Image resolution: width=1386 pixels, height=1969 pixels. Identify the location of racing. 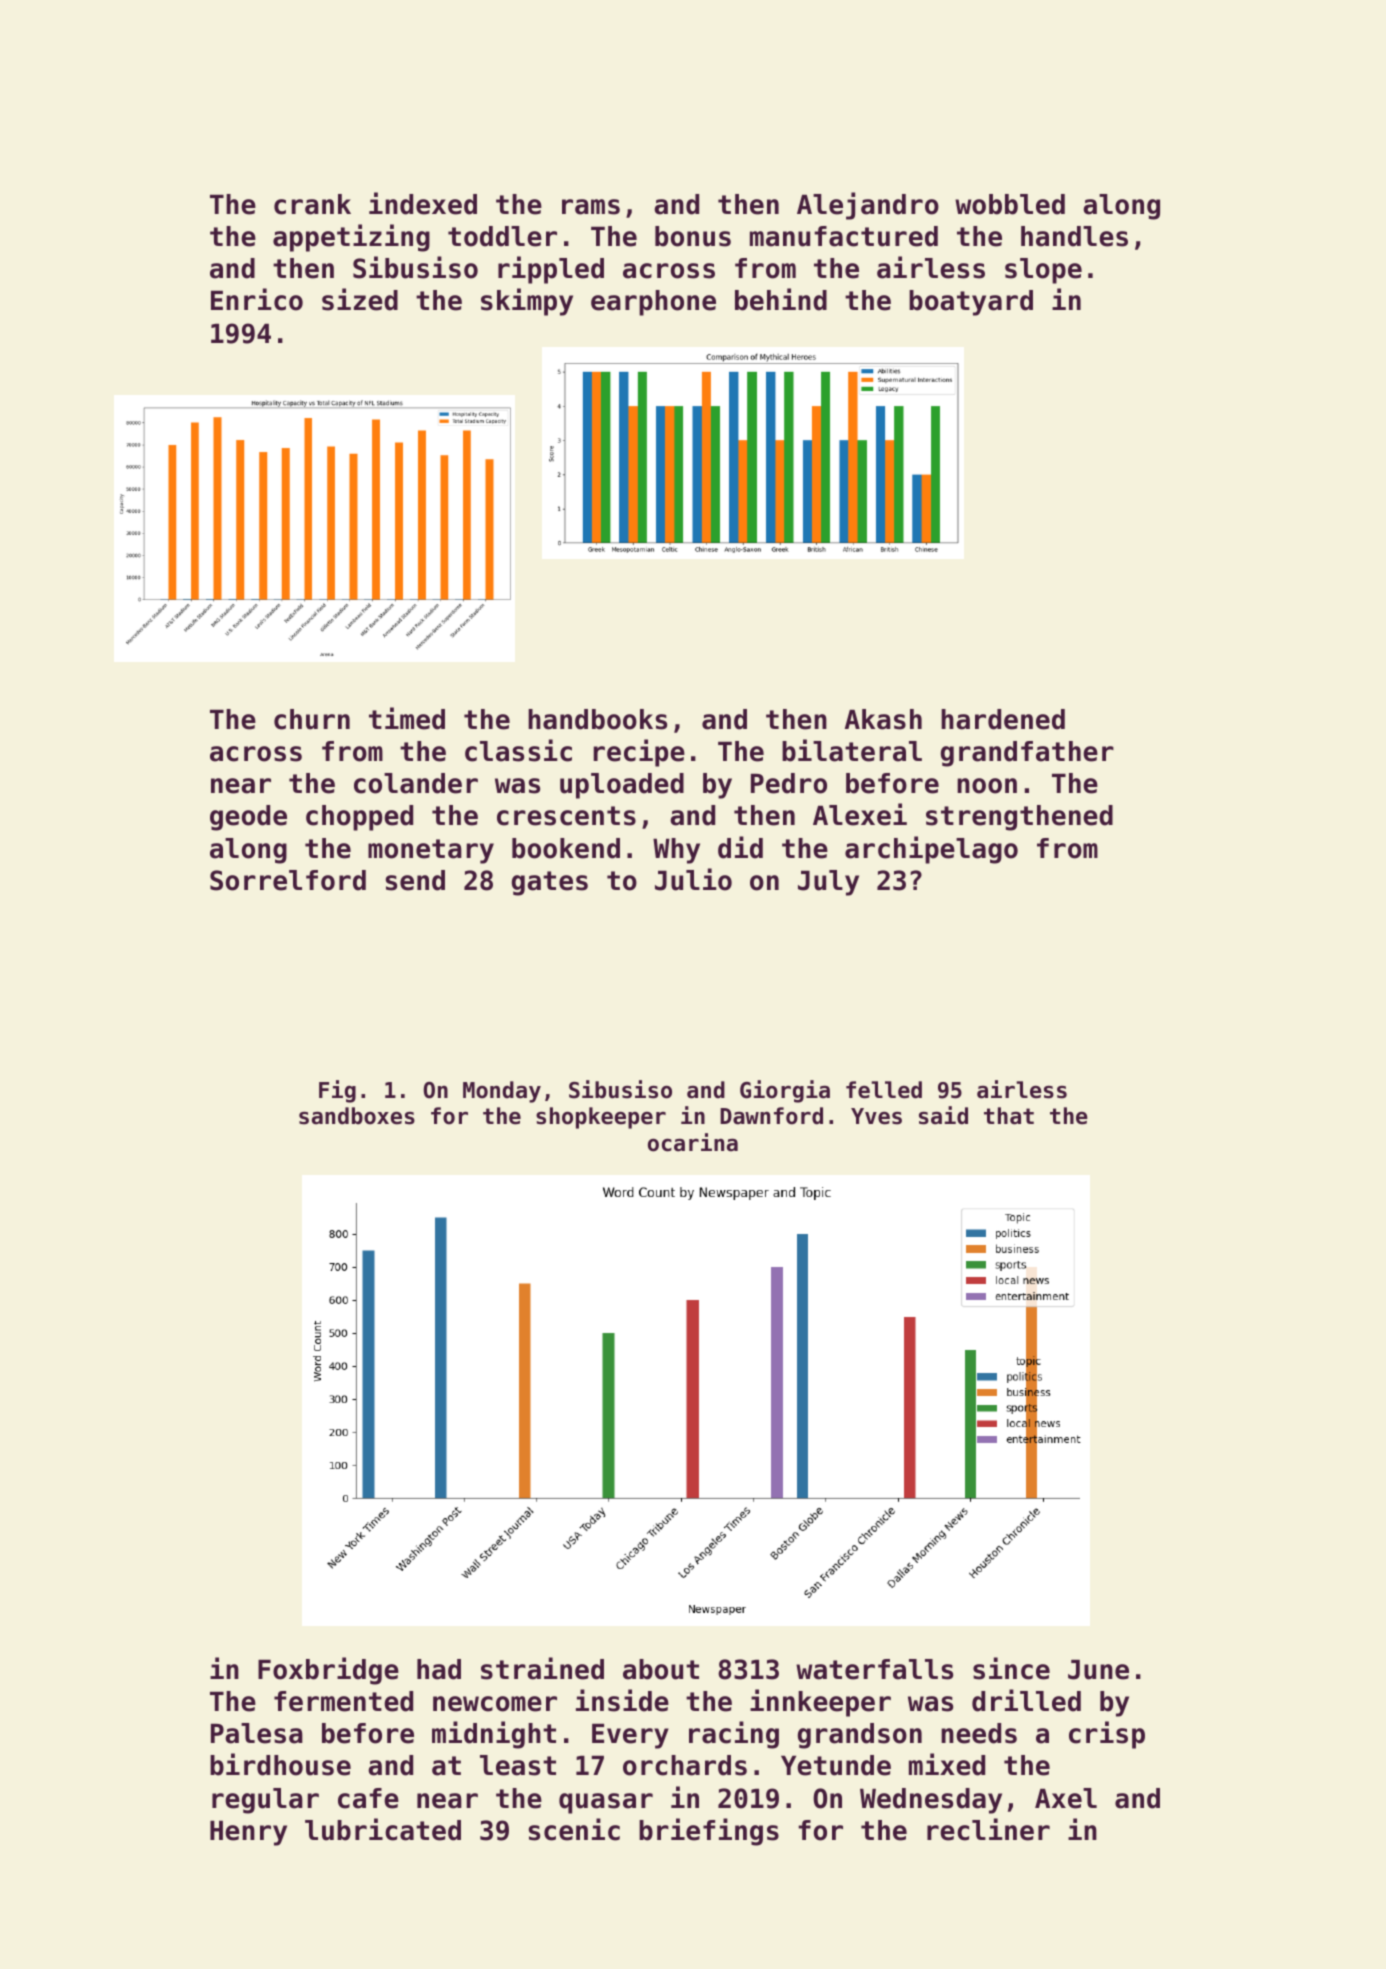
(734, 1735).
